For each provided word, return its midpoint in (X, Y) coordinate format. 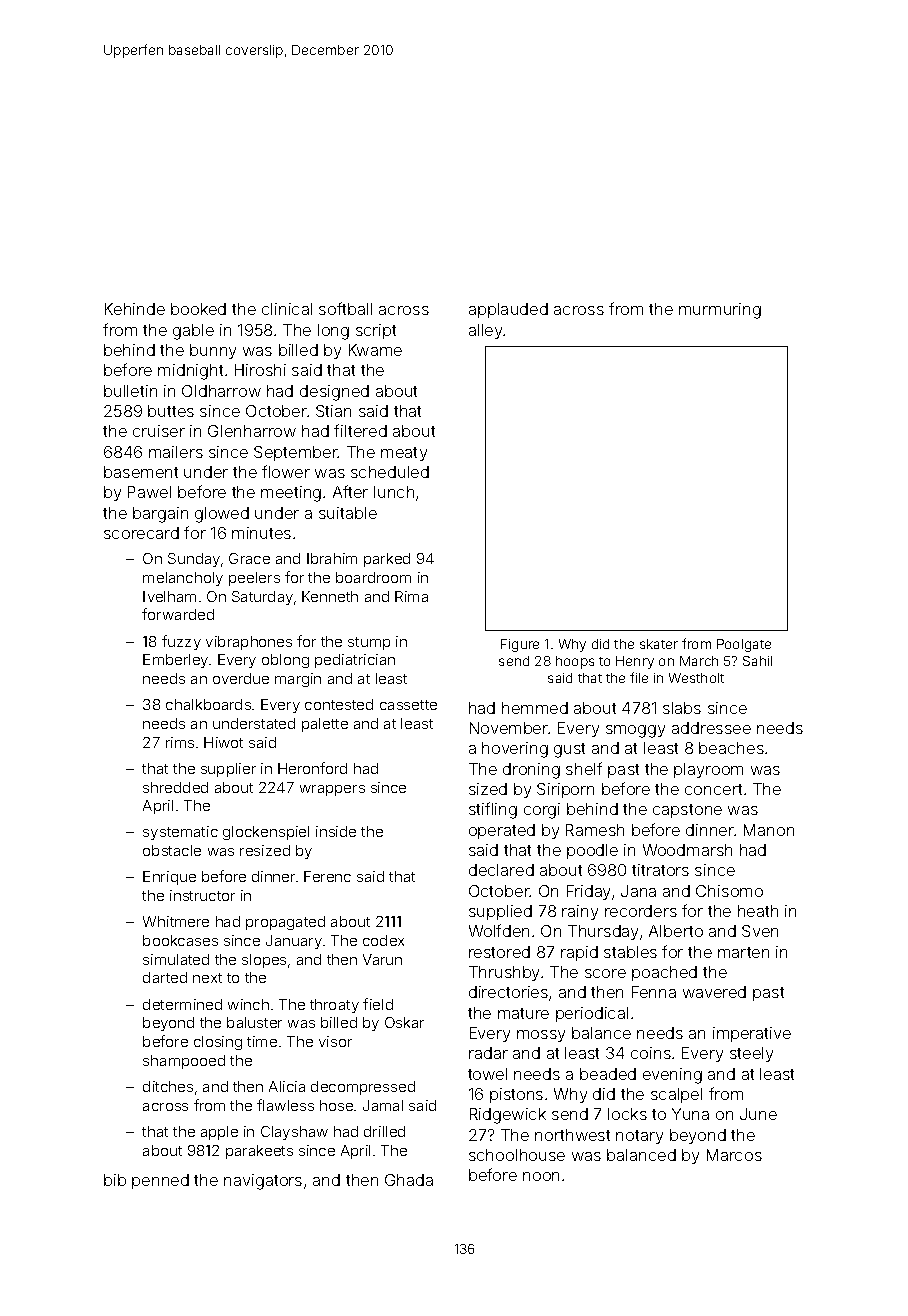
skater (659, 644)
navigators (263, 1182)
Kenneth (330, 596)
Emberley (175, 661)
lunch (394, 492)
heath (758, 911)
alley (485, 331)
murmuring (720, 311)
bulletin (130, 391)
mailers (176, 452)
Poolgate (744, 645)
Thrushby (504, 973)
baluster (254, 1022)
